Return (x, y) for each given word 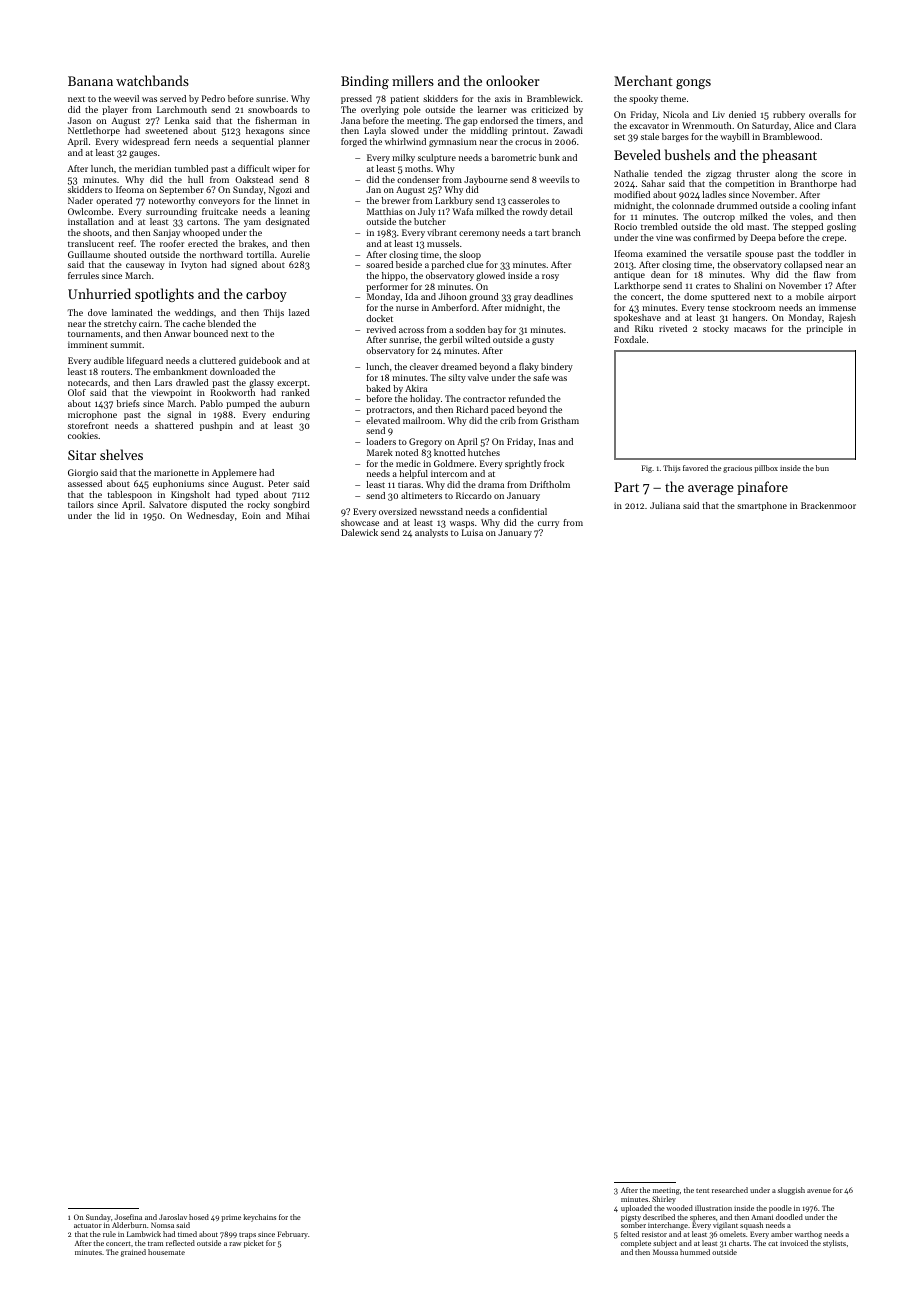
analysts (431, 533)
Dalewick (359, 532)
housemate (166, 1252)
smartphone (762, 506)
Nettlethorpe (94, 131)
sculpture (437, 158)
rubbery (789, 115)
